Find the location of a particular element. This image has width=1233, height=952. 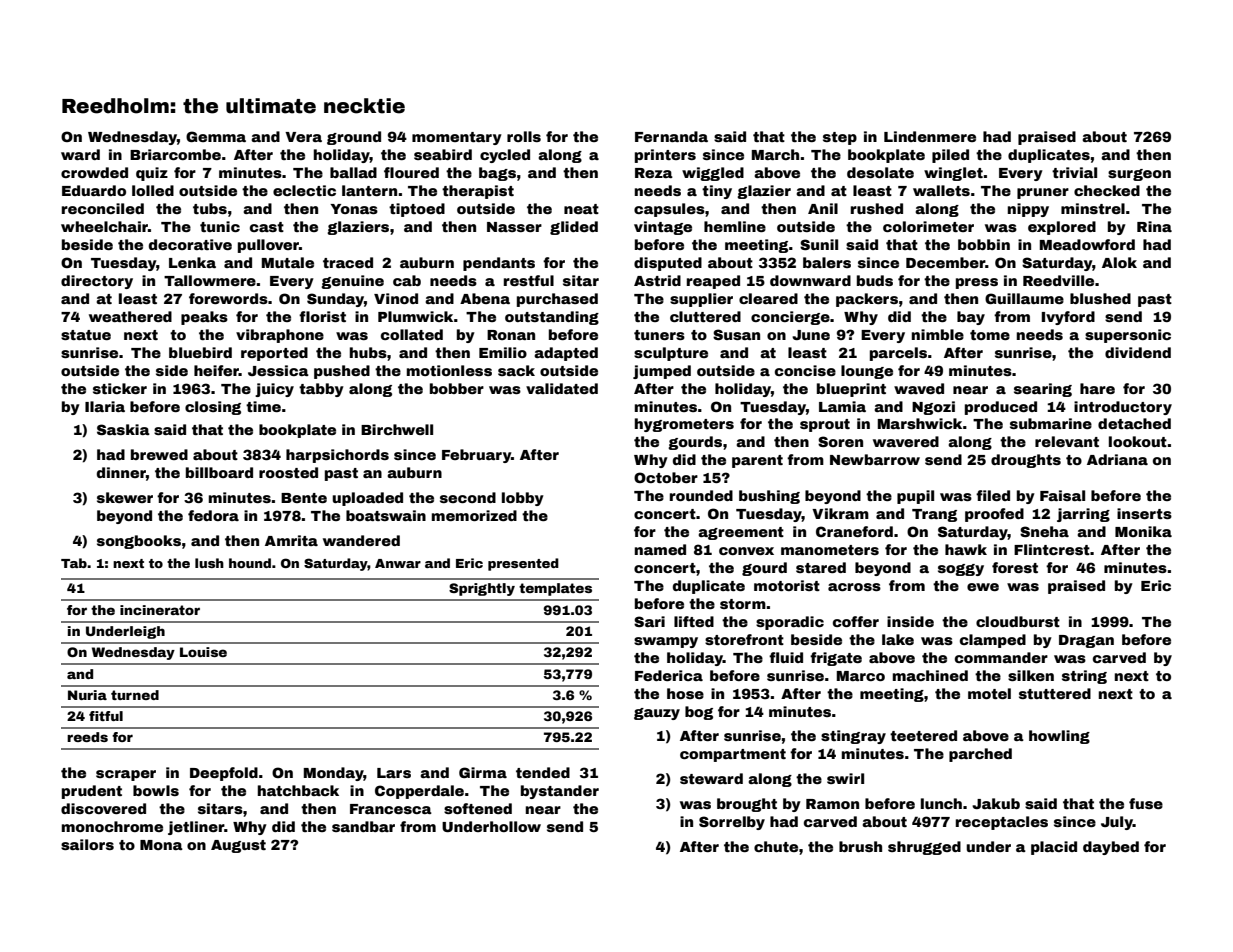

ground is located at coordinates (354, 138).
